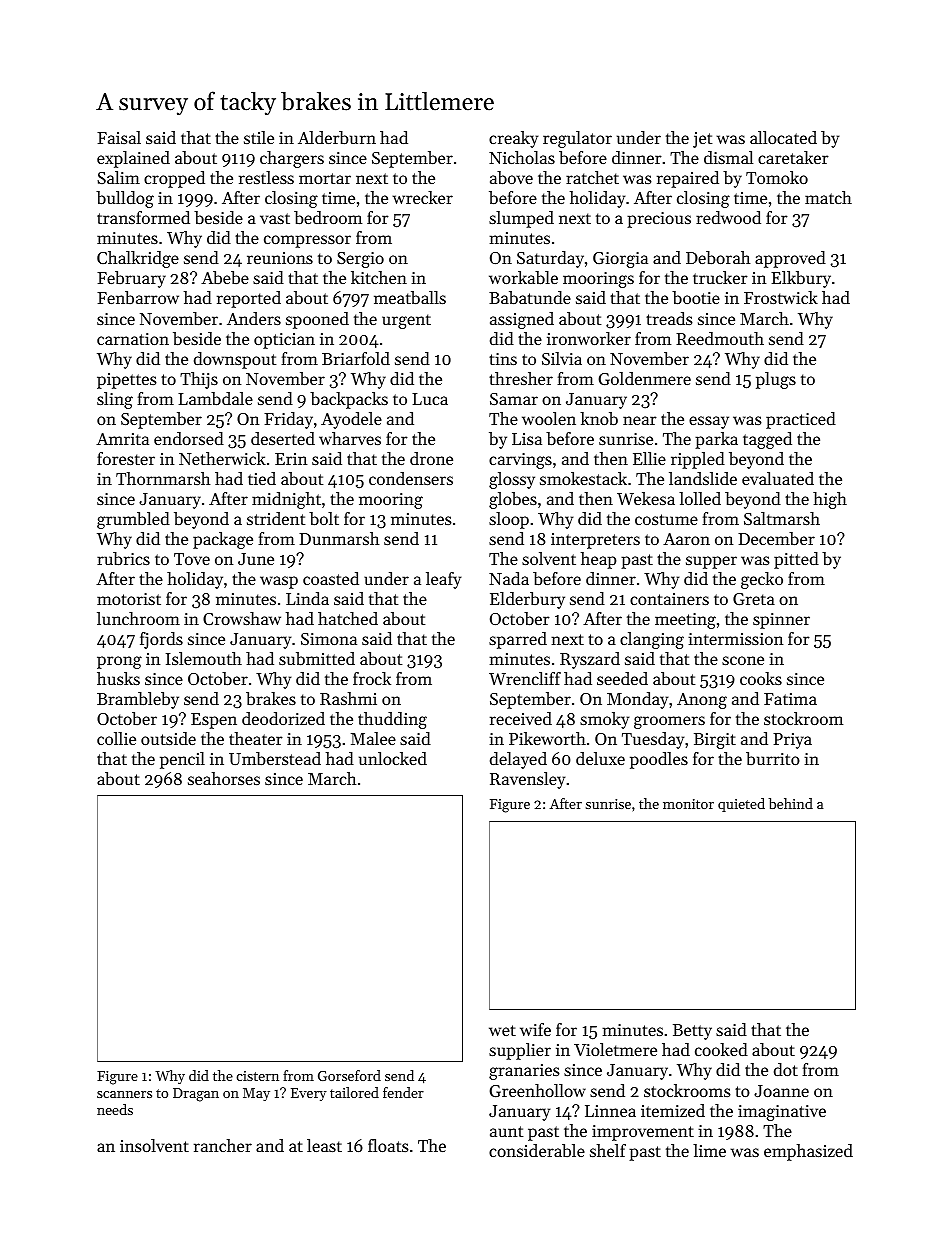  I want to click on allocated, so click(783, 137).
